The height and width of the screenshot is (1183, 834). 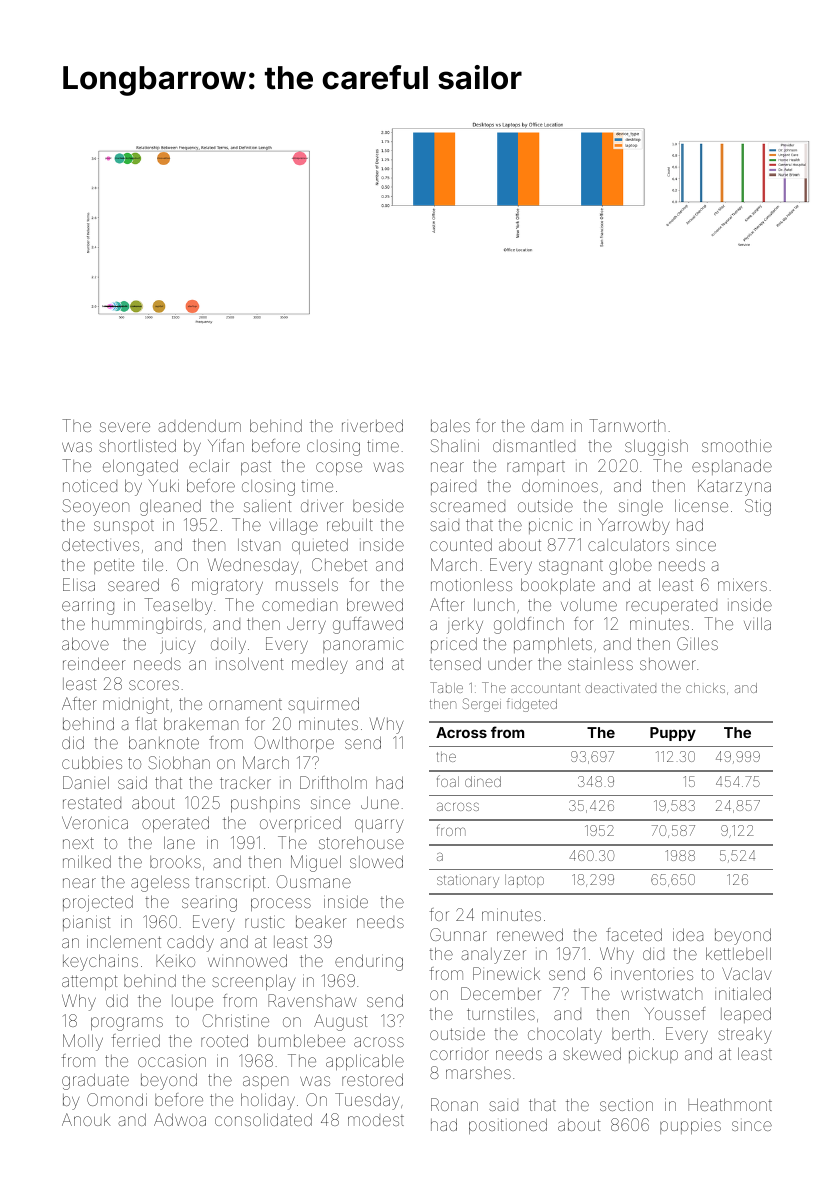 What do you see at coordinates (259, 545) in the screenshot?
I see `Istvan` at bounding box center [259, 545].
